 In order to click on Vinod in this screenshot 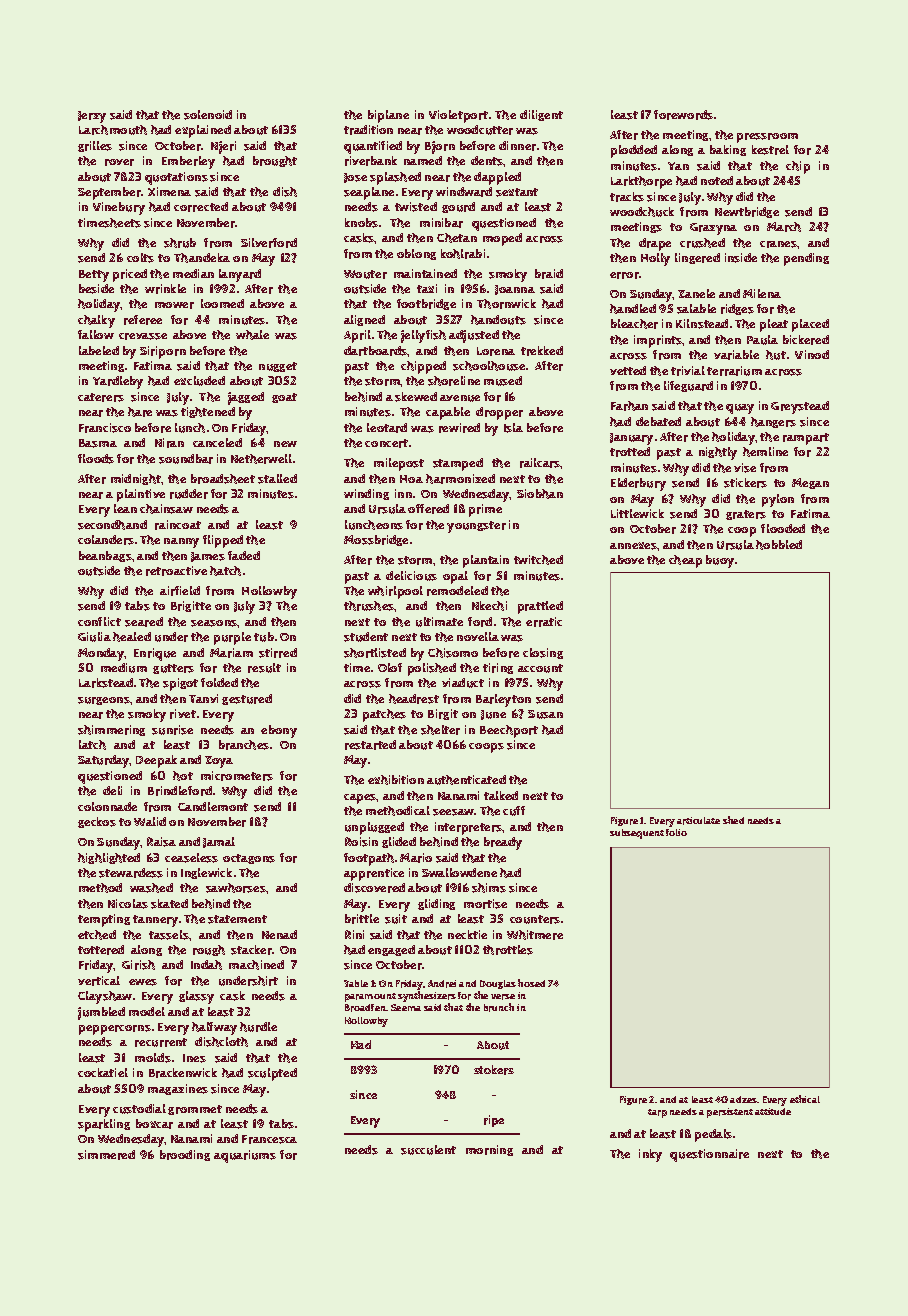, I will do `click(812, 354)`.
